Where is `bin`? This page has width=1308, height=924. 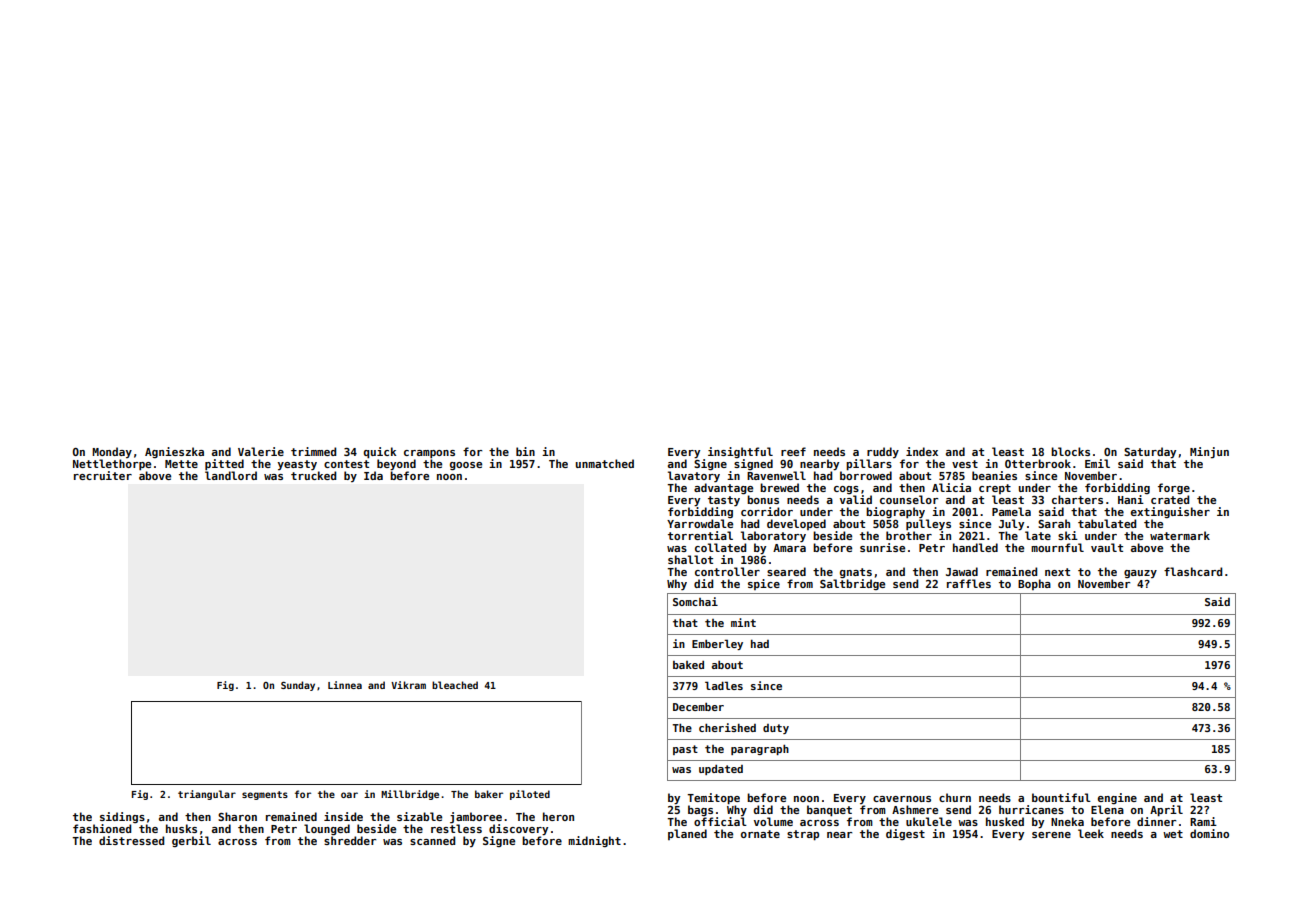
bin is located at coordinates (525, 451).
